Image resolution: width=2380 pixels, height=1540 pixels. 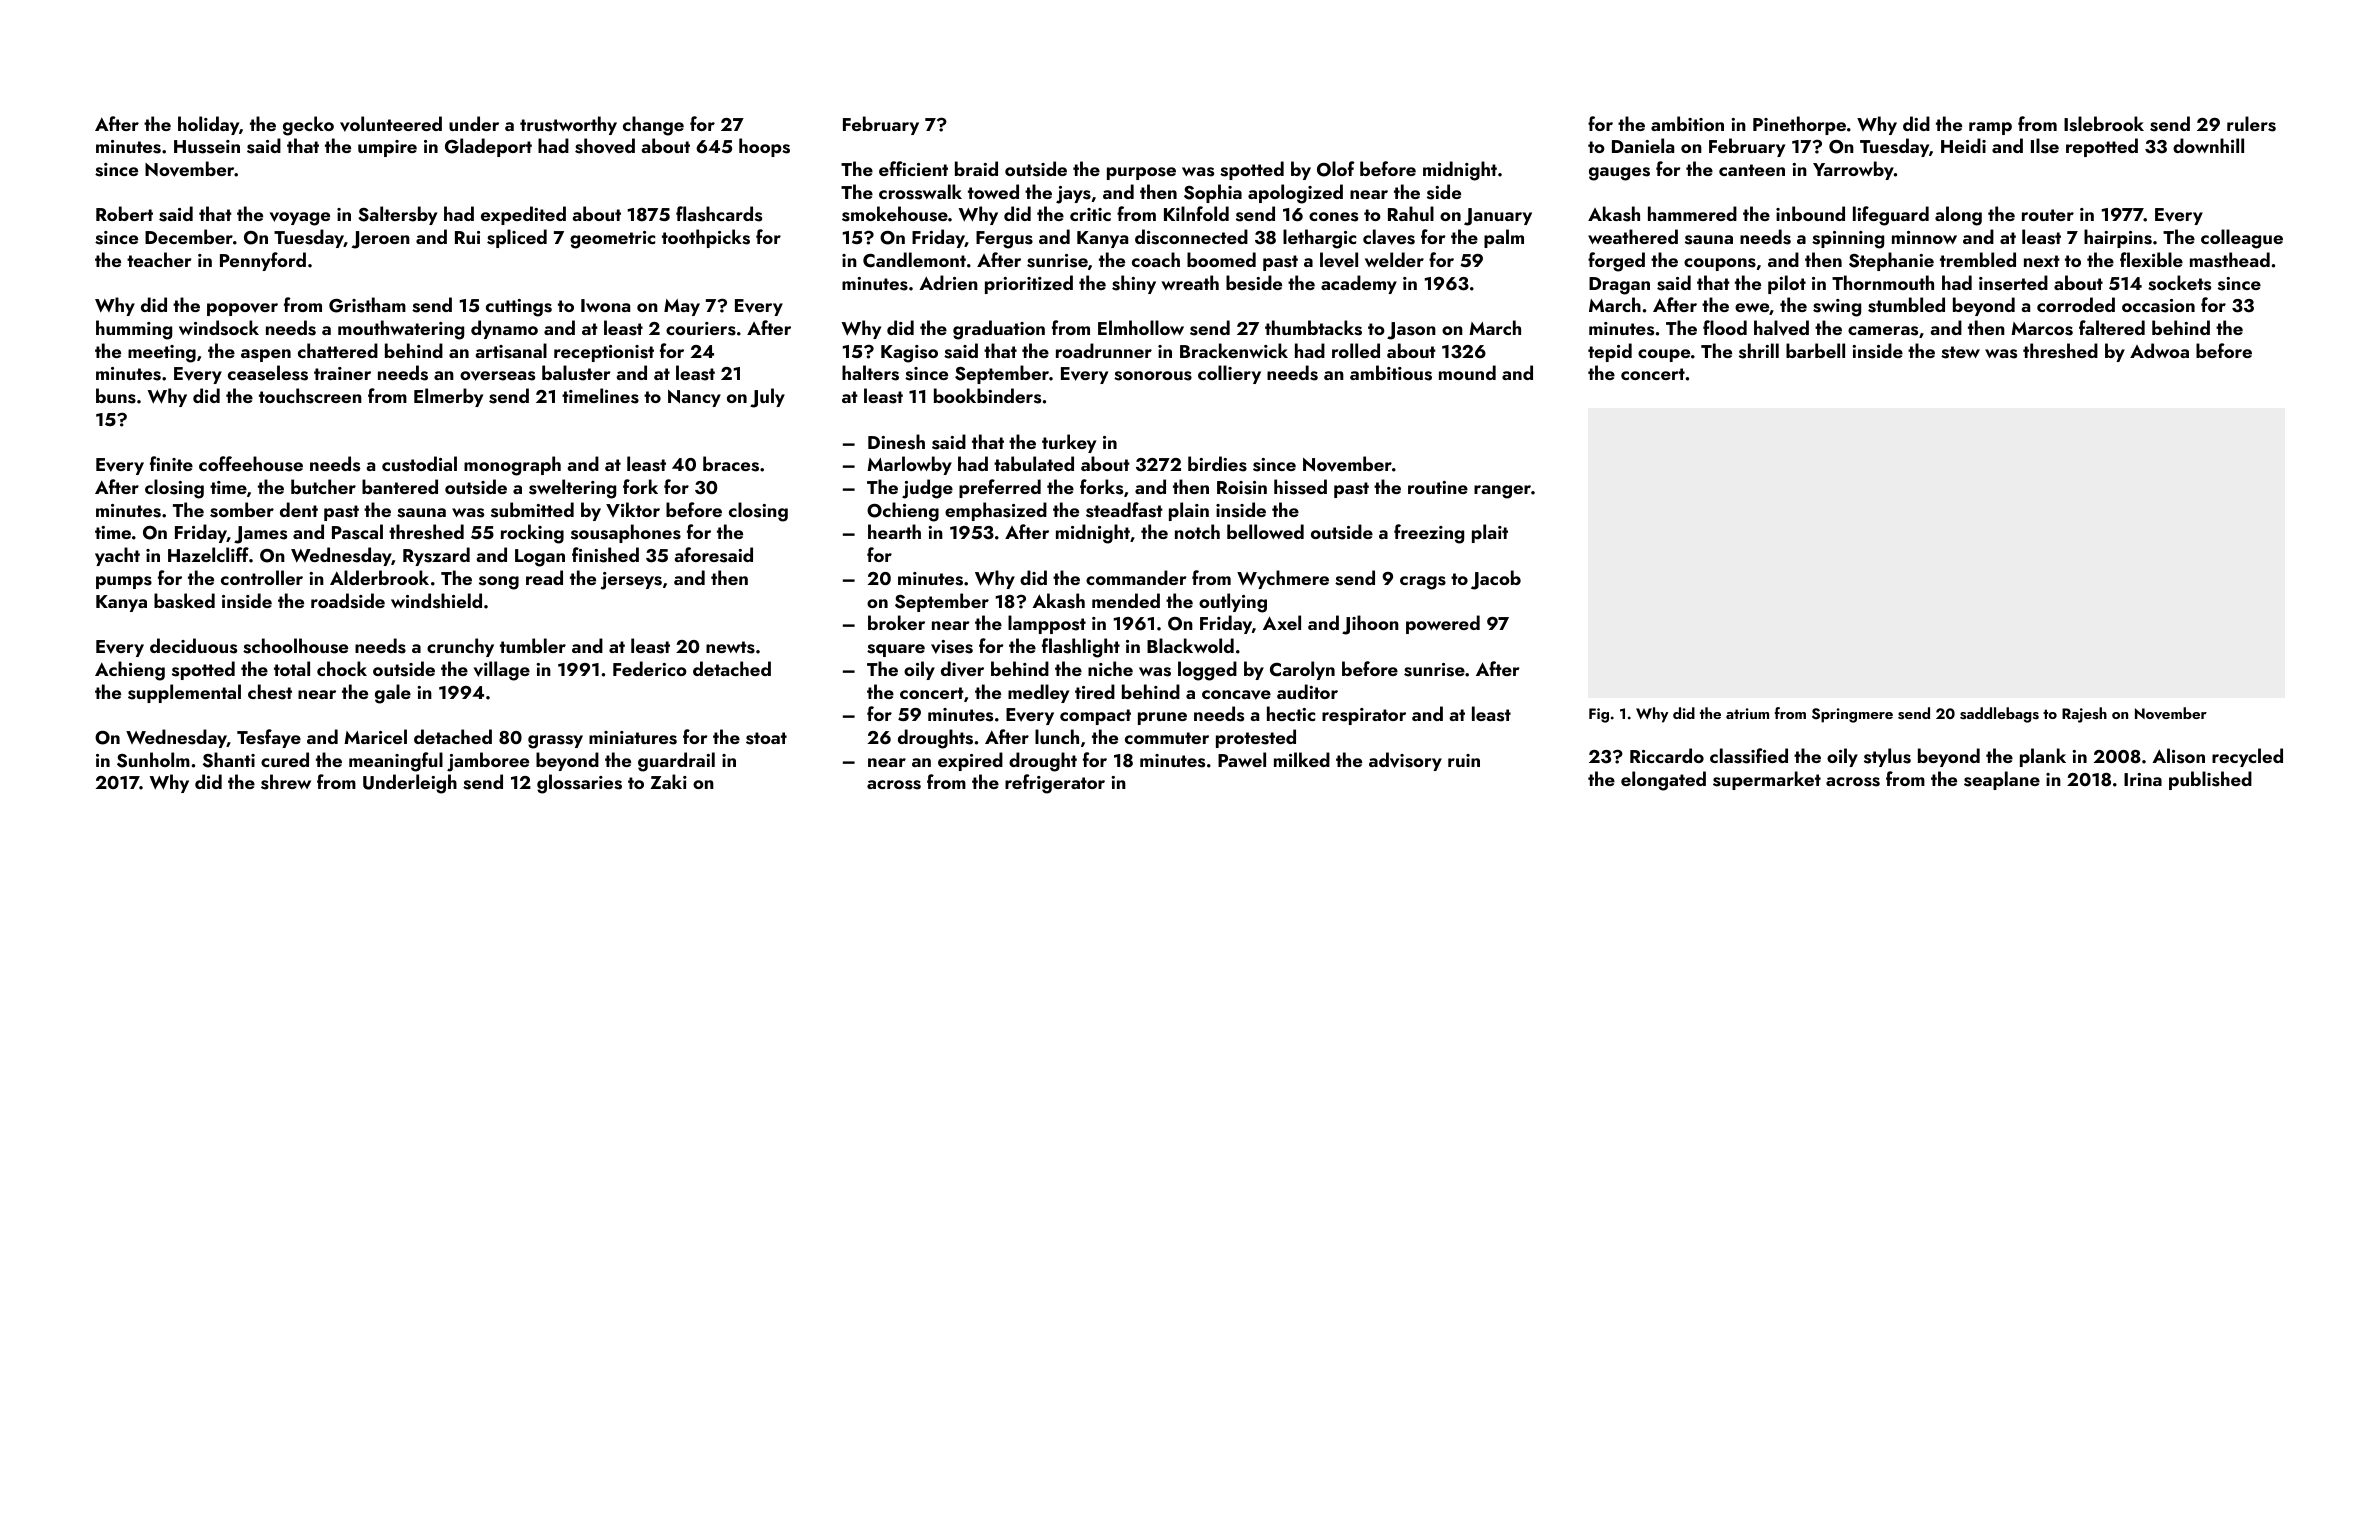 I want to click on change, so click(x=653, y=126).
